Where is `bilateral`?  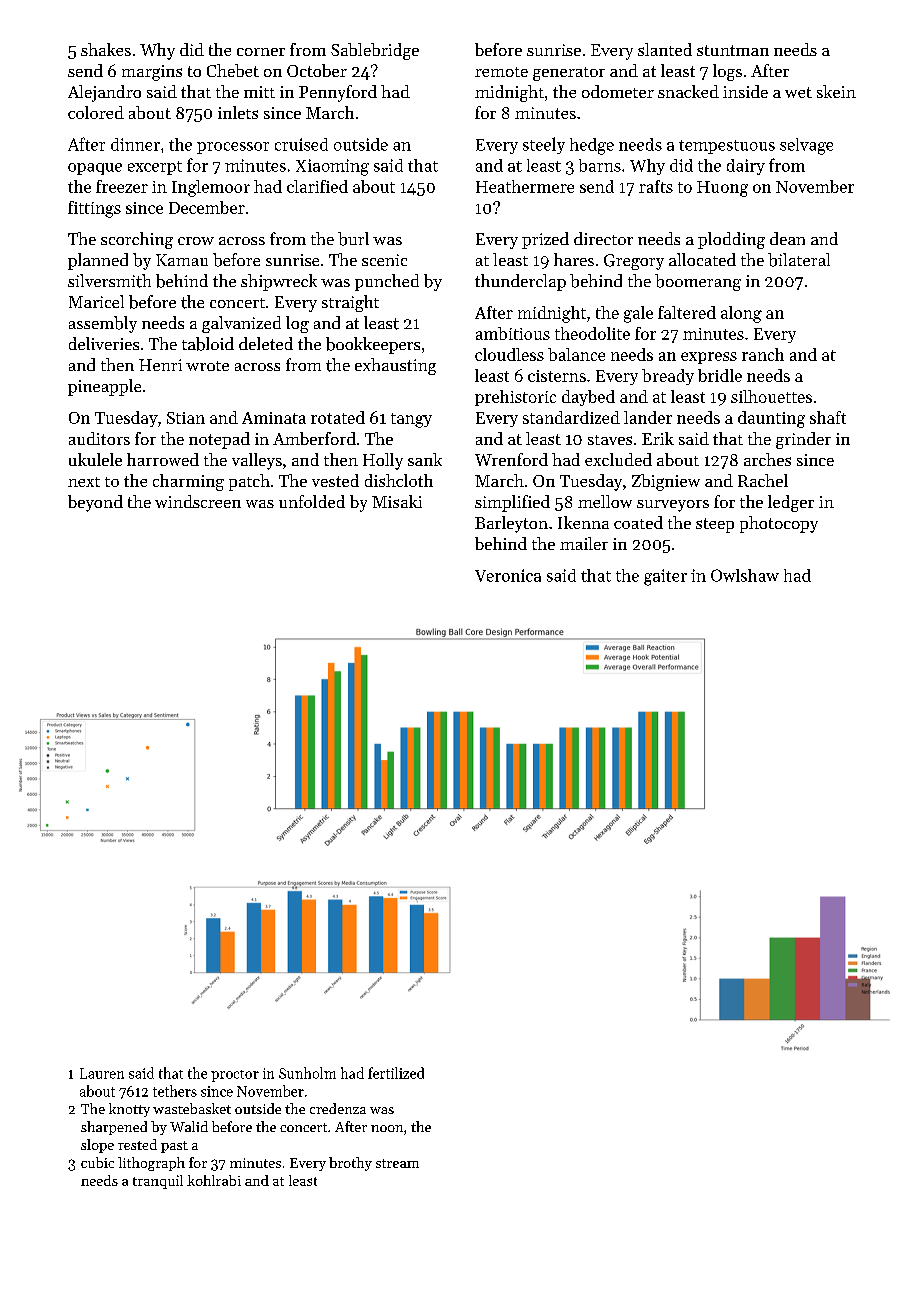 bilateral is located at coordinates (799, 260).
